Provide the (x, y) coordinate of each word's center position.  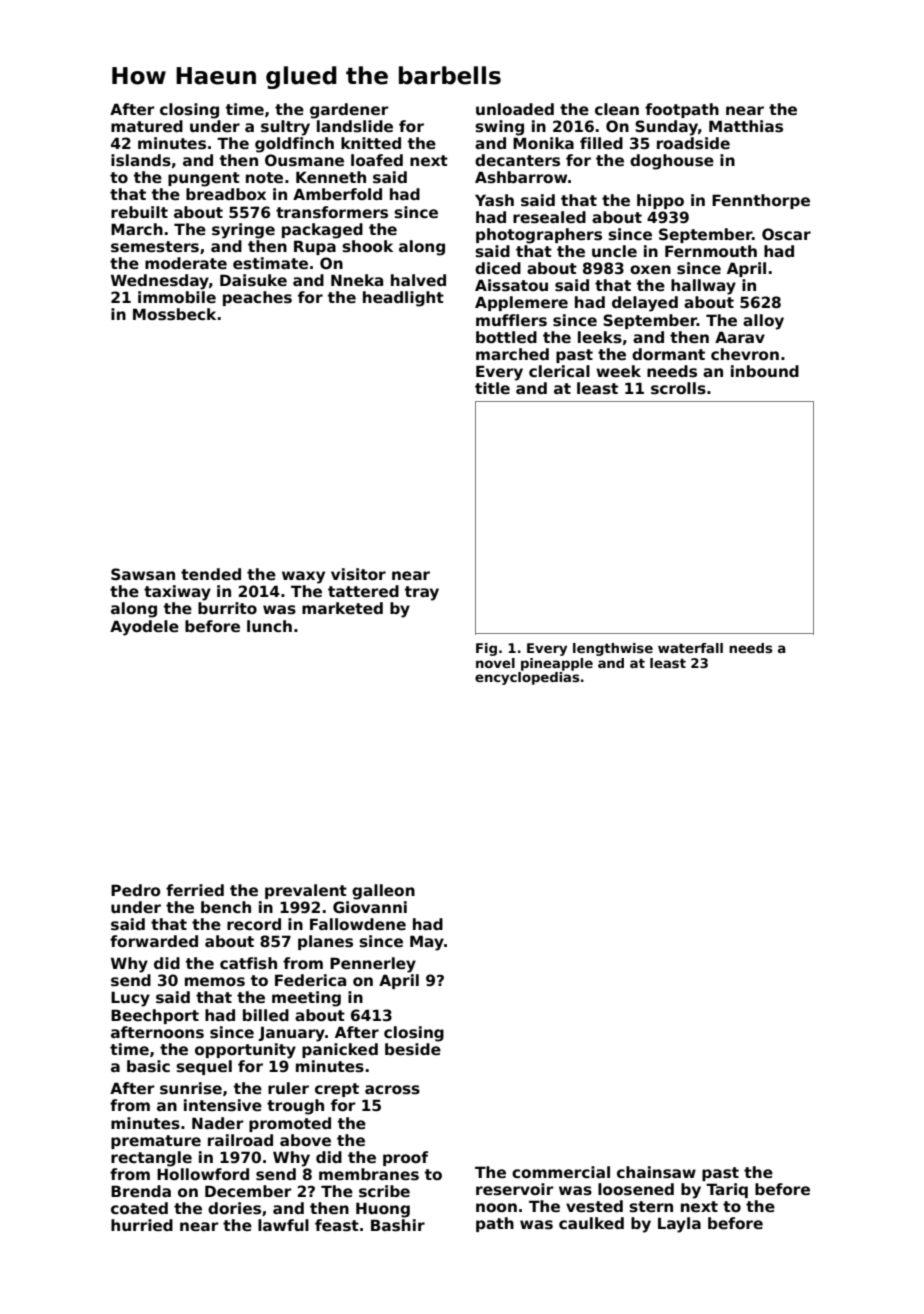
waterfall (690, 648)
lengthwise (613, 649)
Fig (486, 649)
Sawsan (143, 574)
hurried (142, 1225)
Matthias (746, 126)
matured (147, 126)
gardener (349, 111)
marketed (342, 608)
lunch (269, 626)
